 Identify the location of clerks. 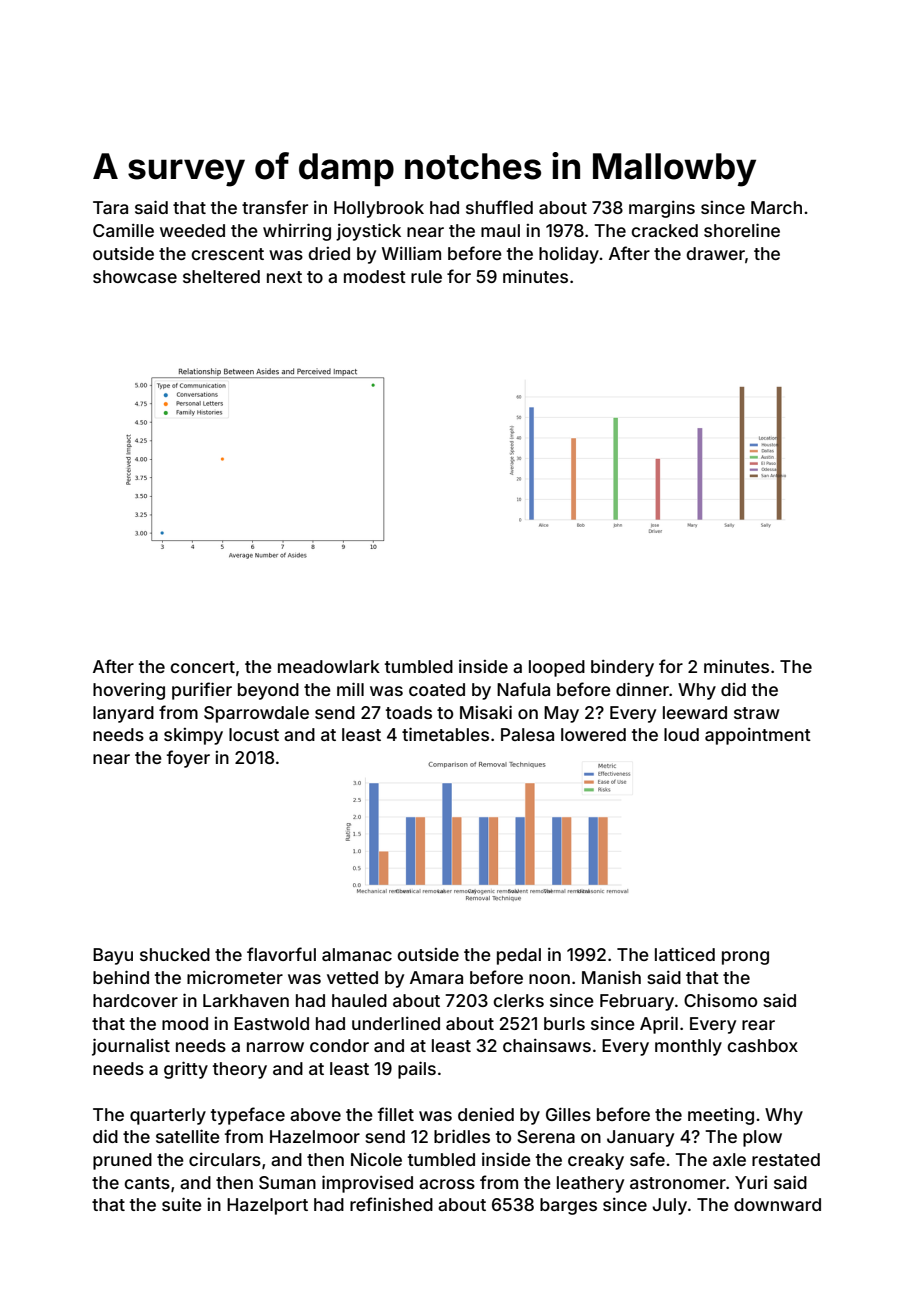
(518, 1000).
